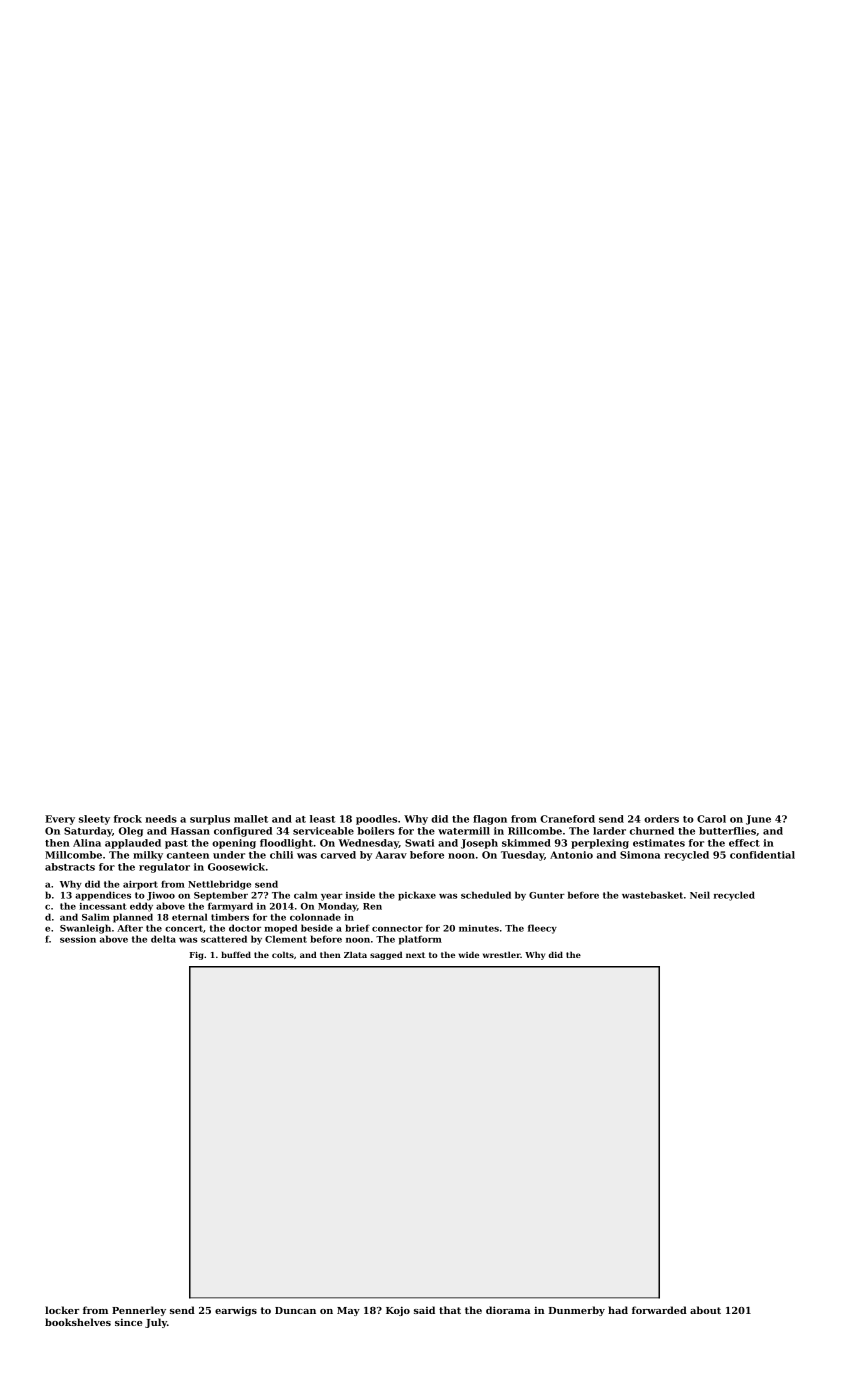 The width and height of the screenshot is (849, 1400). I want to click on Duncan, so click(295, 1310).
